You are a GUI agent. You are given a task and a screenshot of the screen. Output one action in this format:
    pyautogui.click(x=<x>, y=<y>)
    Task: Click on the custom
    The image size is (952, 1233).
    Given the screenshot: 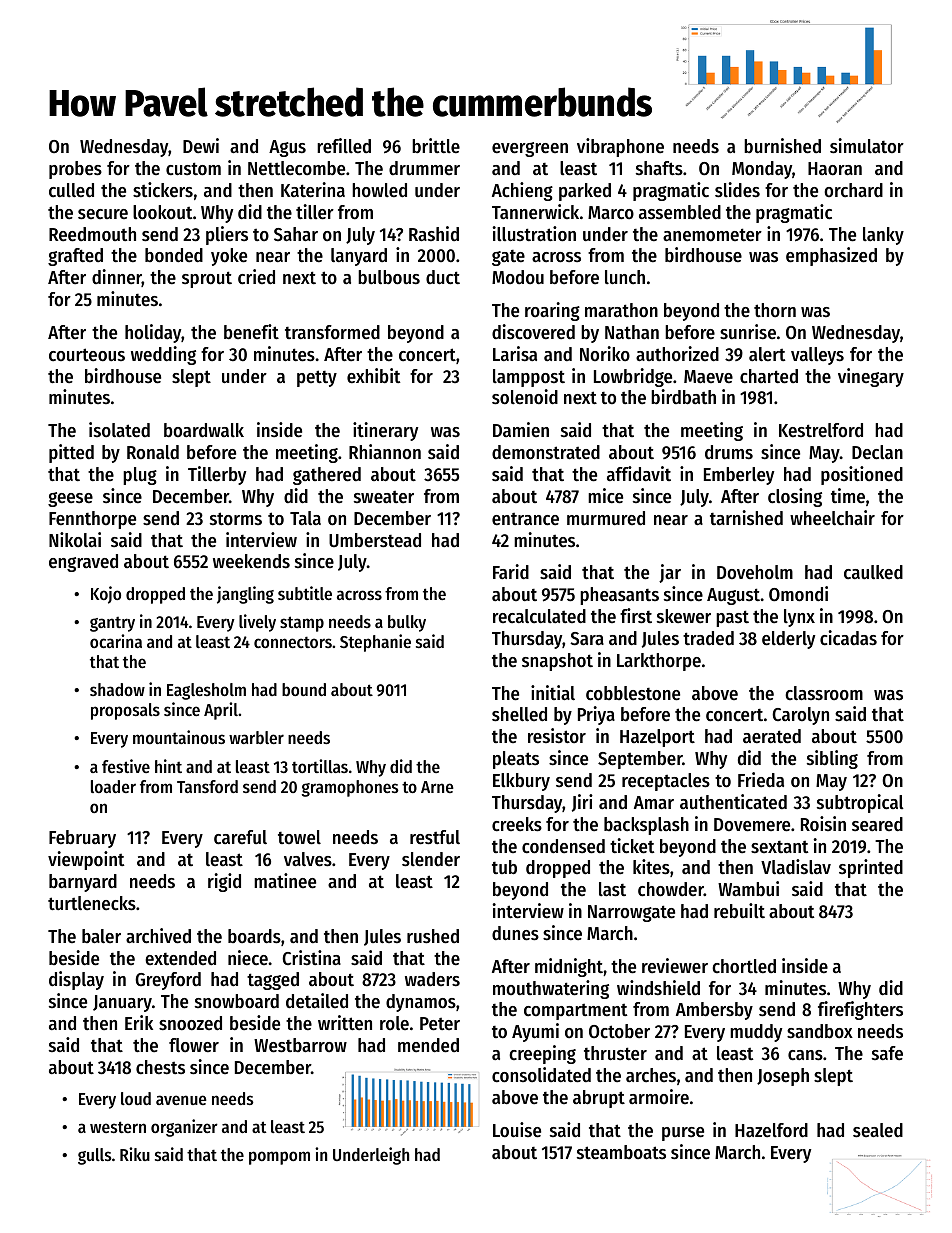 What is the action you would take?
    pyautogui.click(x=193, y=169)
